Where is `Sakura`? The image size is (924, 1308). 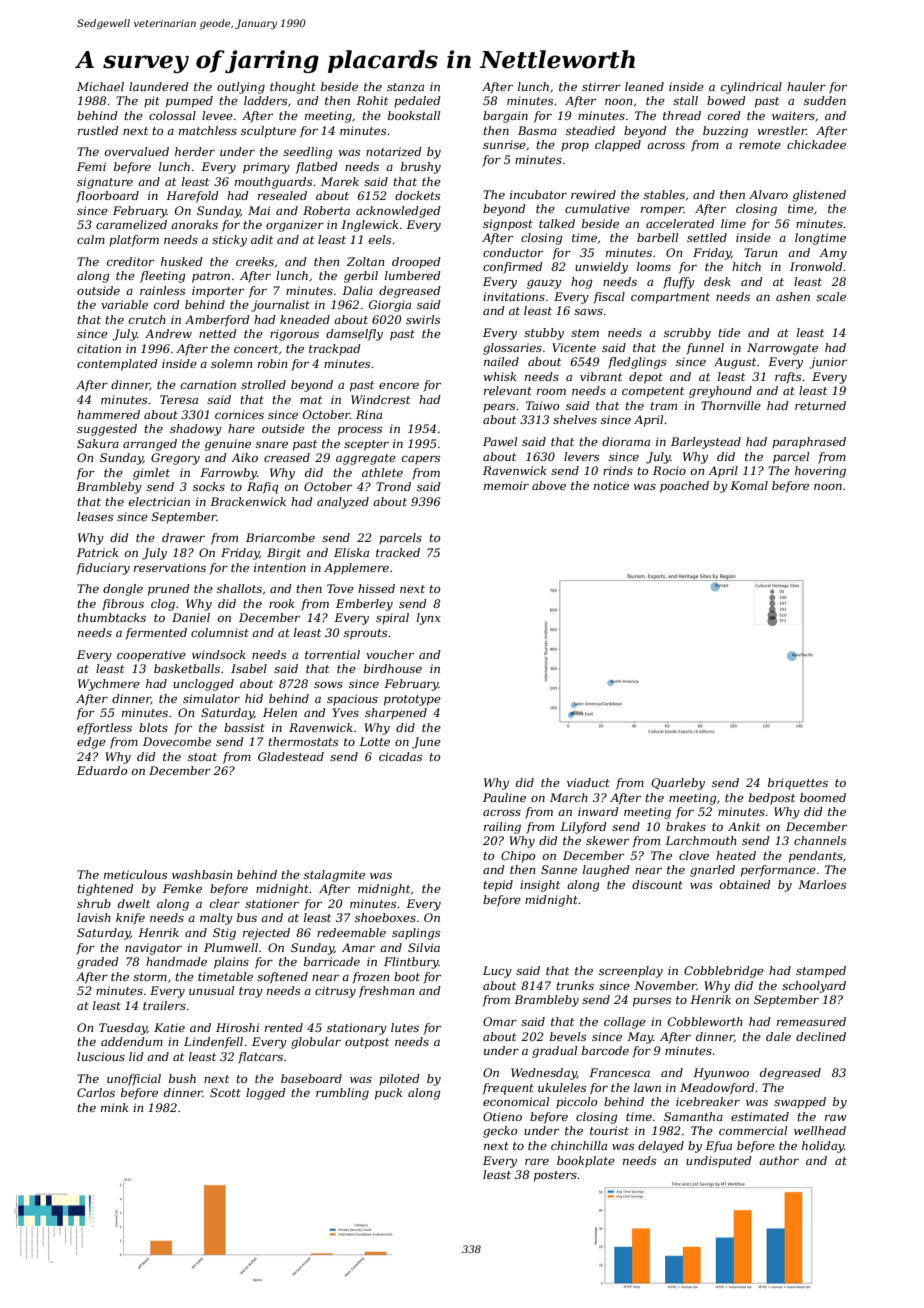 Sakura is located at coordinates (98, 443).
